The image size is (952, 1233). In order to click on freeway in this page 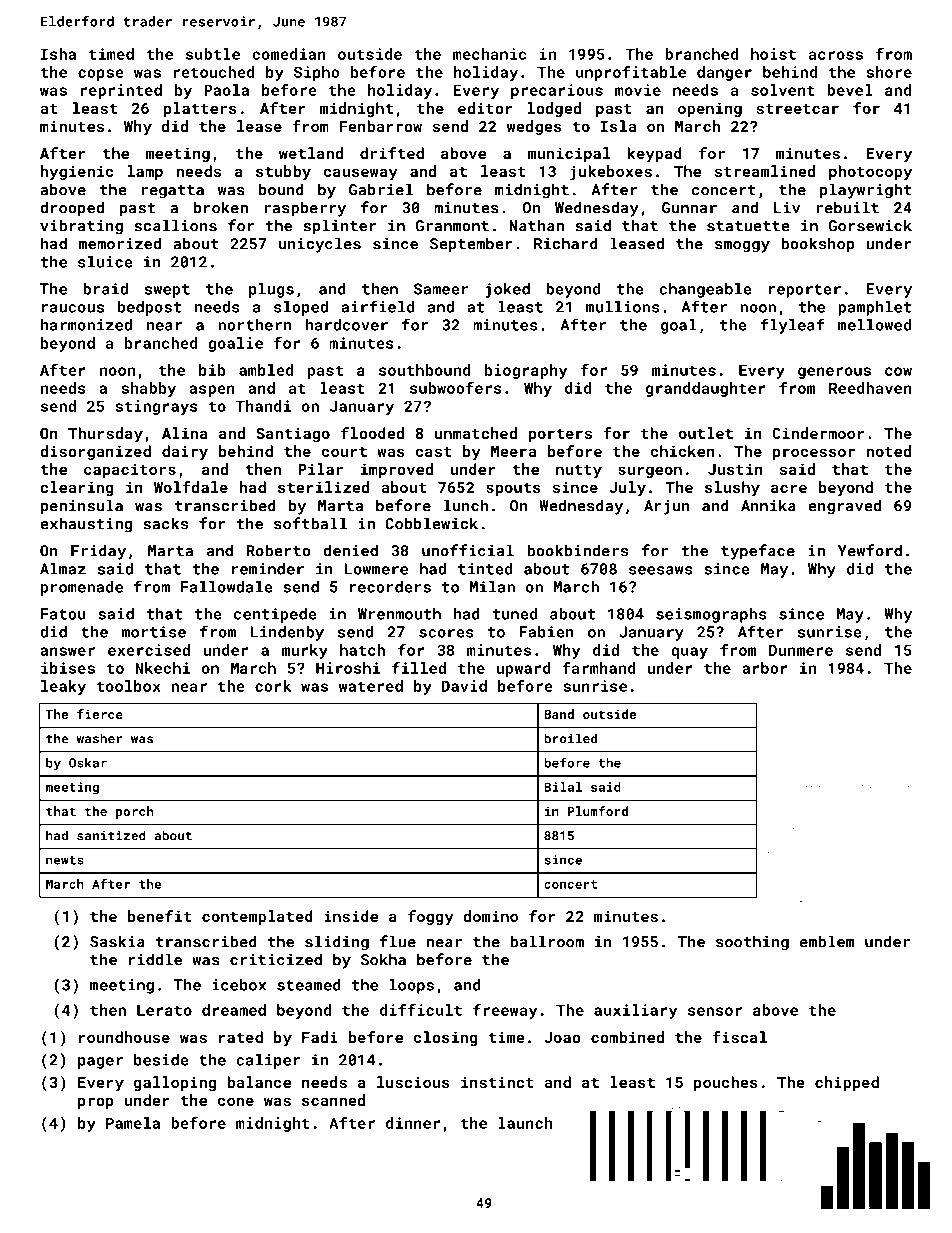, I will do `click(505, 1011)`.
